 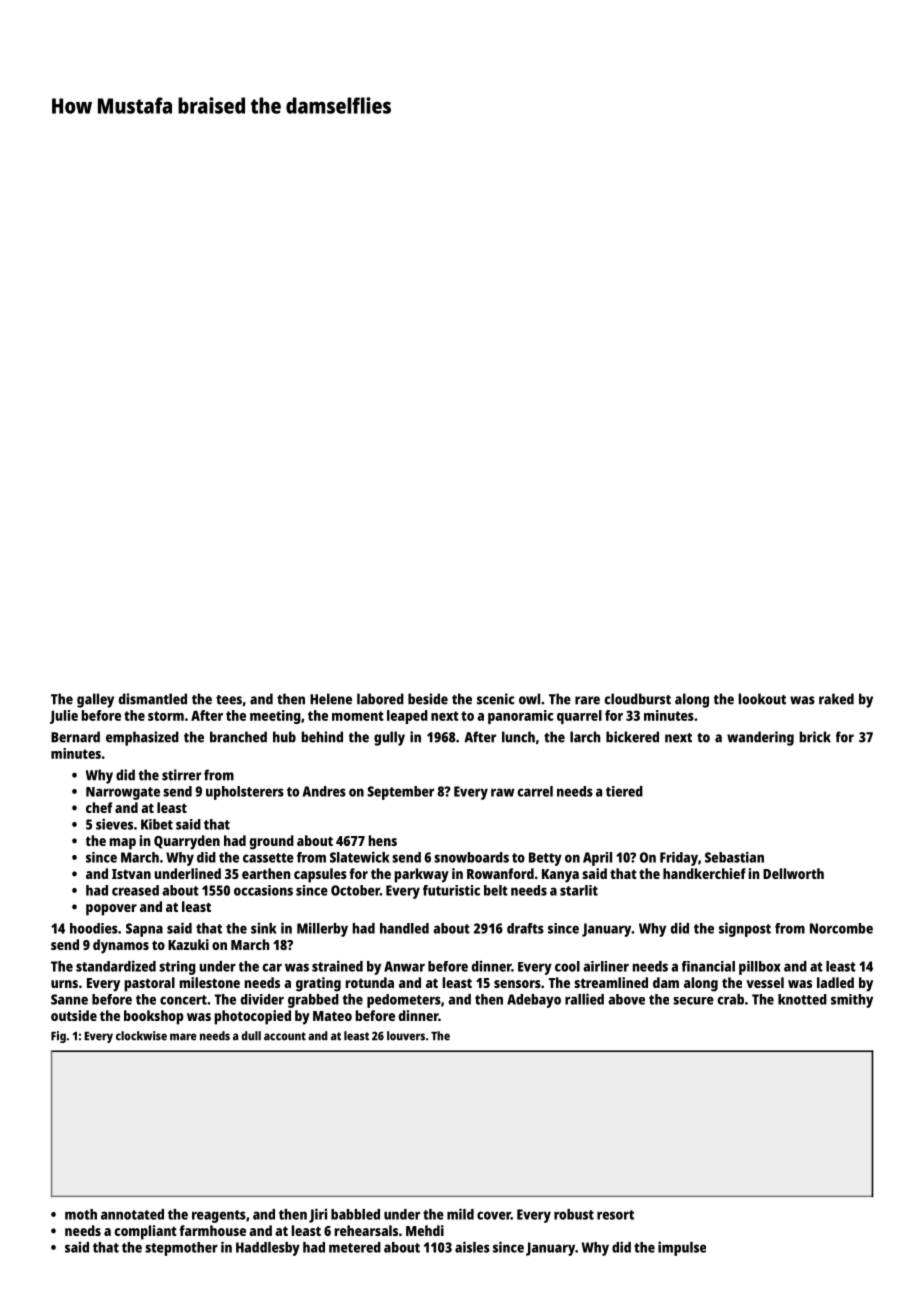 I want to click on louvers, so click(x=406, y=1036).
